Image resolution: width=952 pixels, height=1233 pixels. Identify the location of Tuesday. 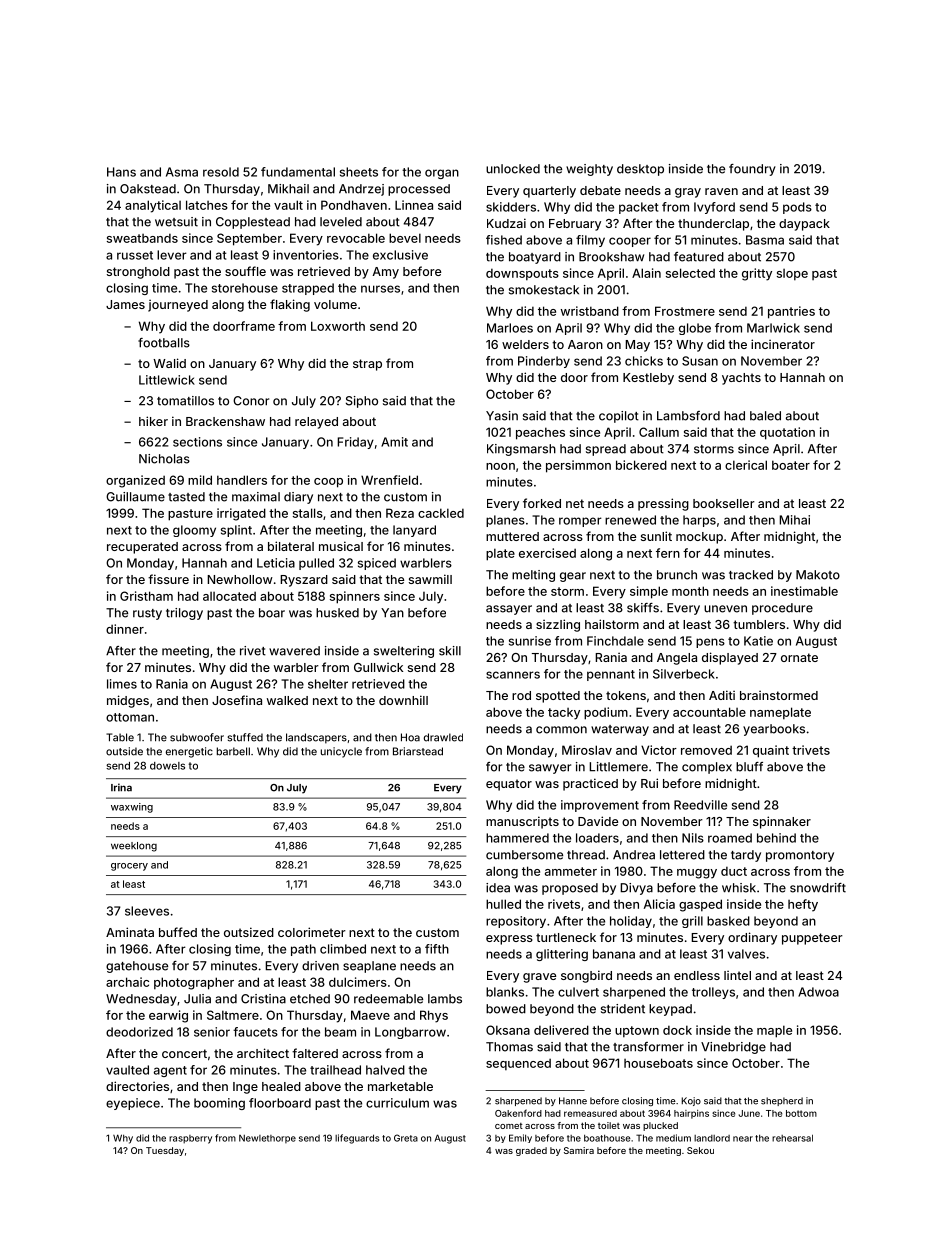
(165, 1151).
